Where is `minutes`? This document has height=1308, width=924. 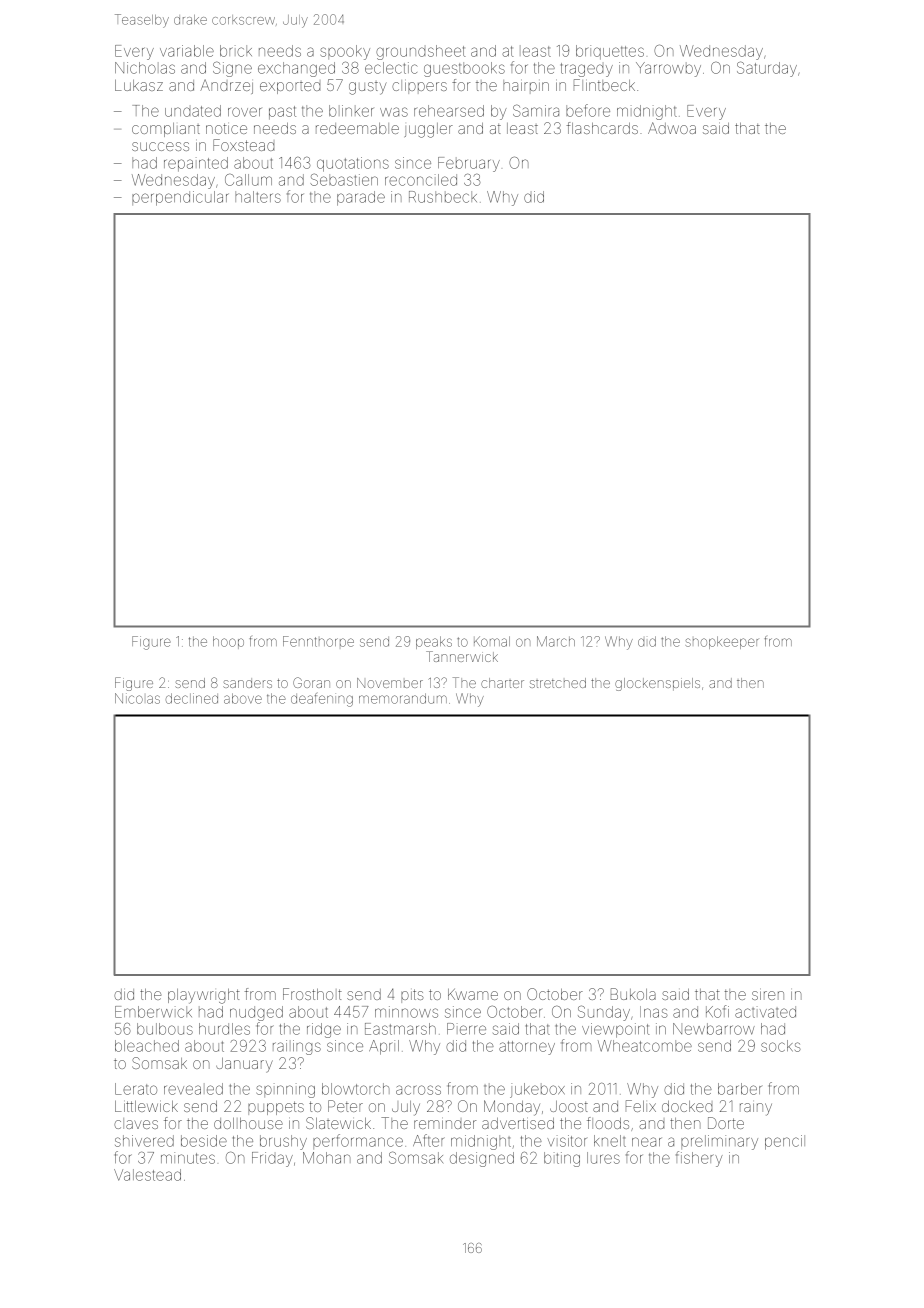 minutes is located at coordinates (188, 1158).
